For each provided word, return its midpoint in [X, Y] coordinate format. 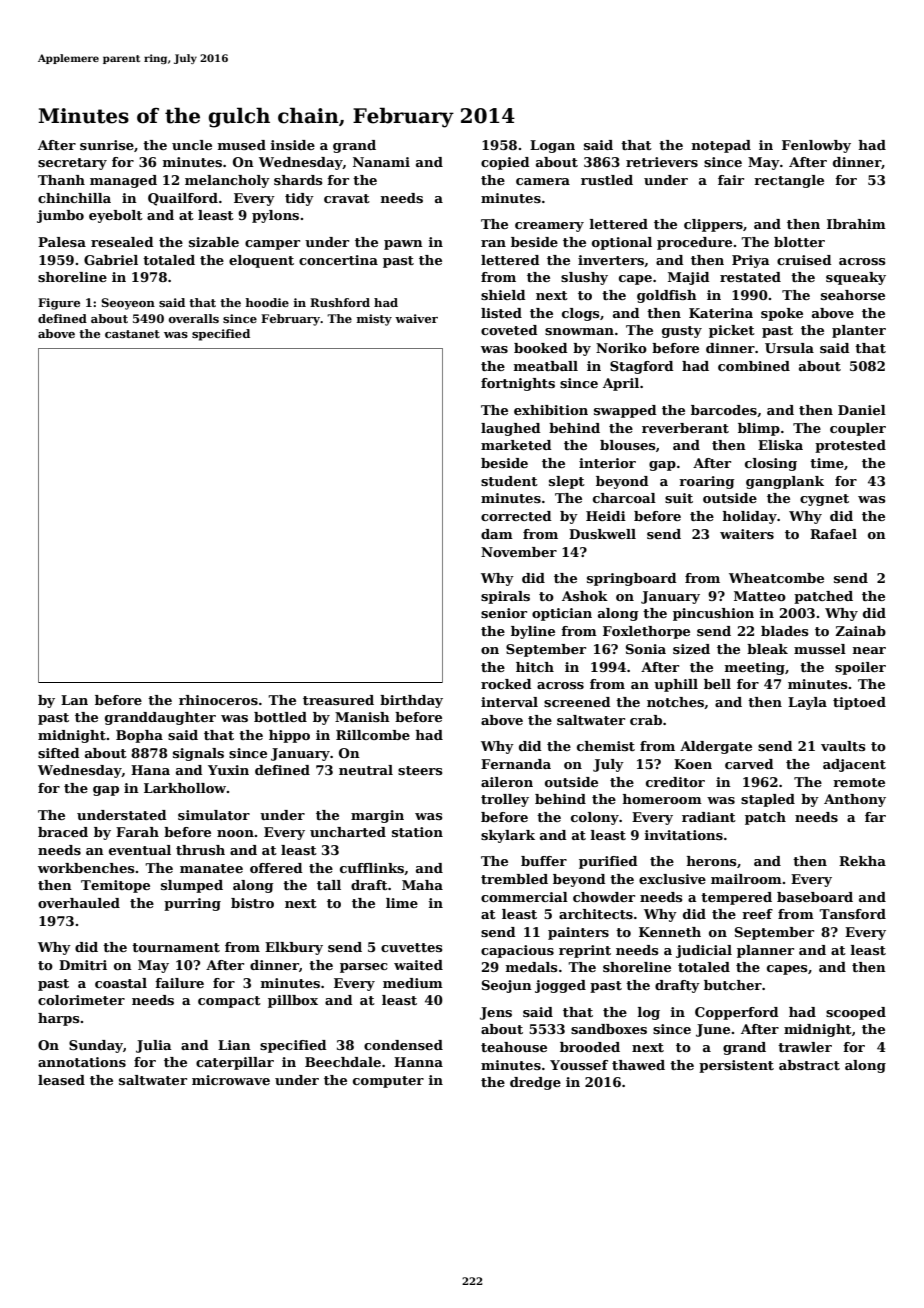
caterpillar [235, 1063]
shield [503, 295]
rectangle [789, 181]
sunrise [107, 145]
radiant [709, 817]
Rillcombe [373, 735]
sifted [59, 753]
